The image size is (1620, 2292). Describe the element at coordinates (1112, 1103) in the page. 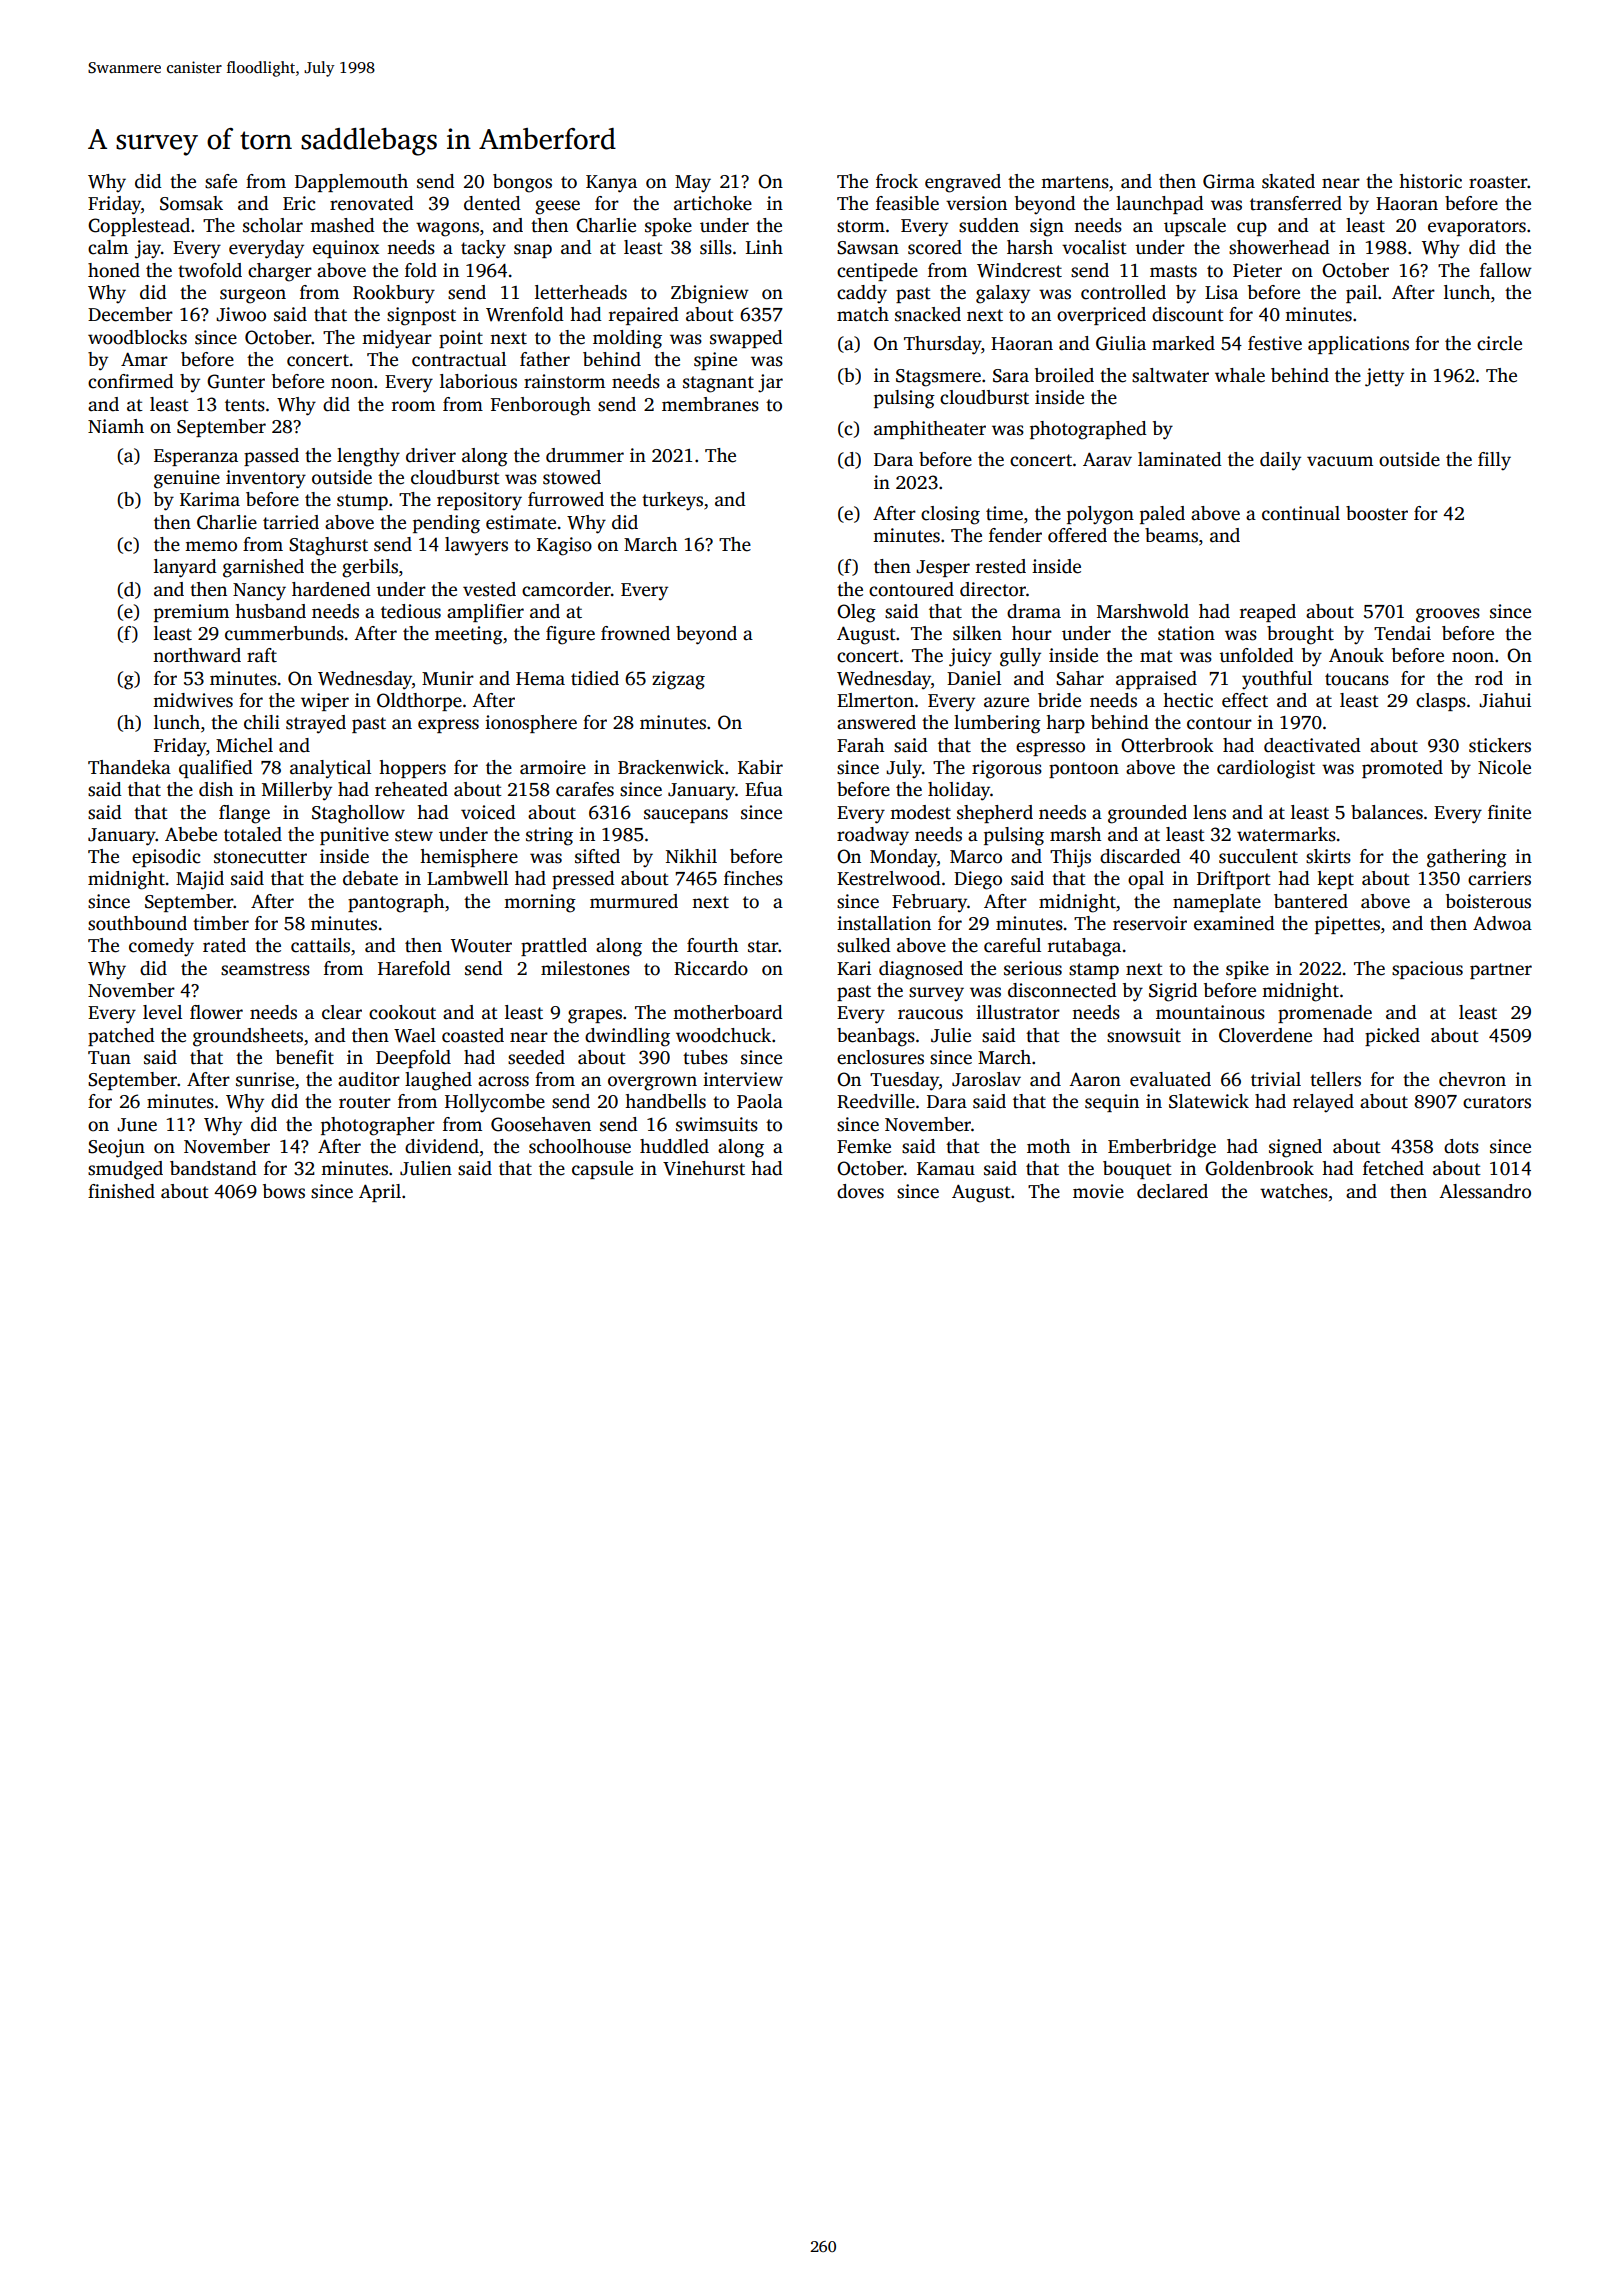

I see `sequin` at that location.
